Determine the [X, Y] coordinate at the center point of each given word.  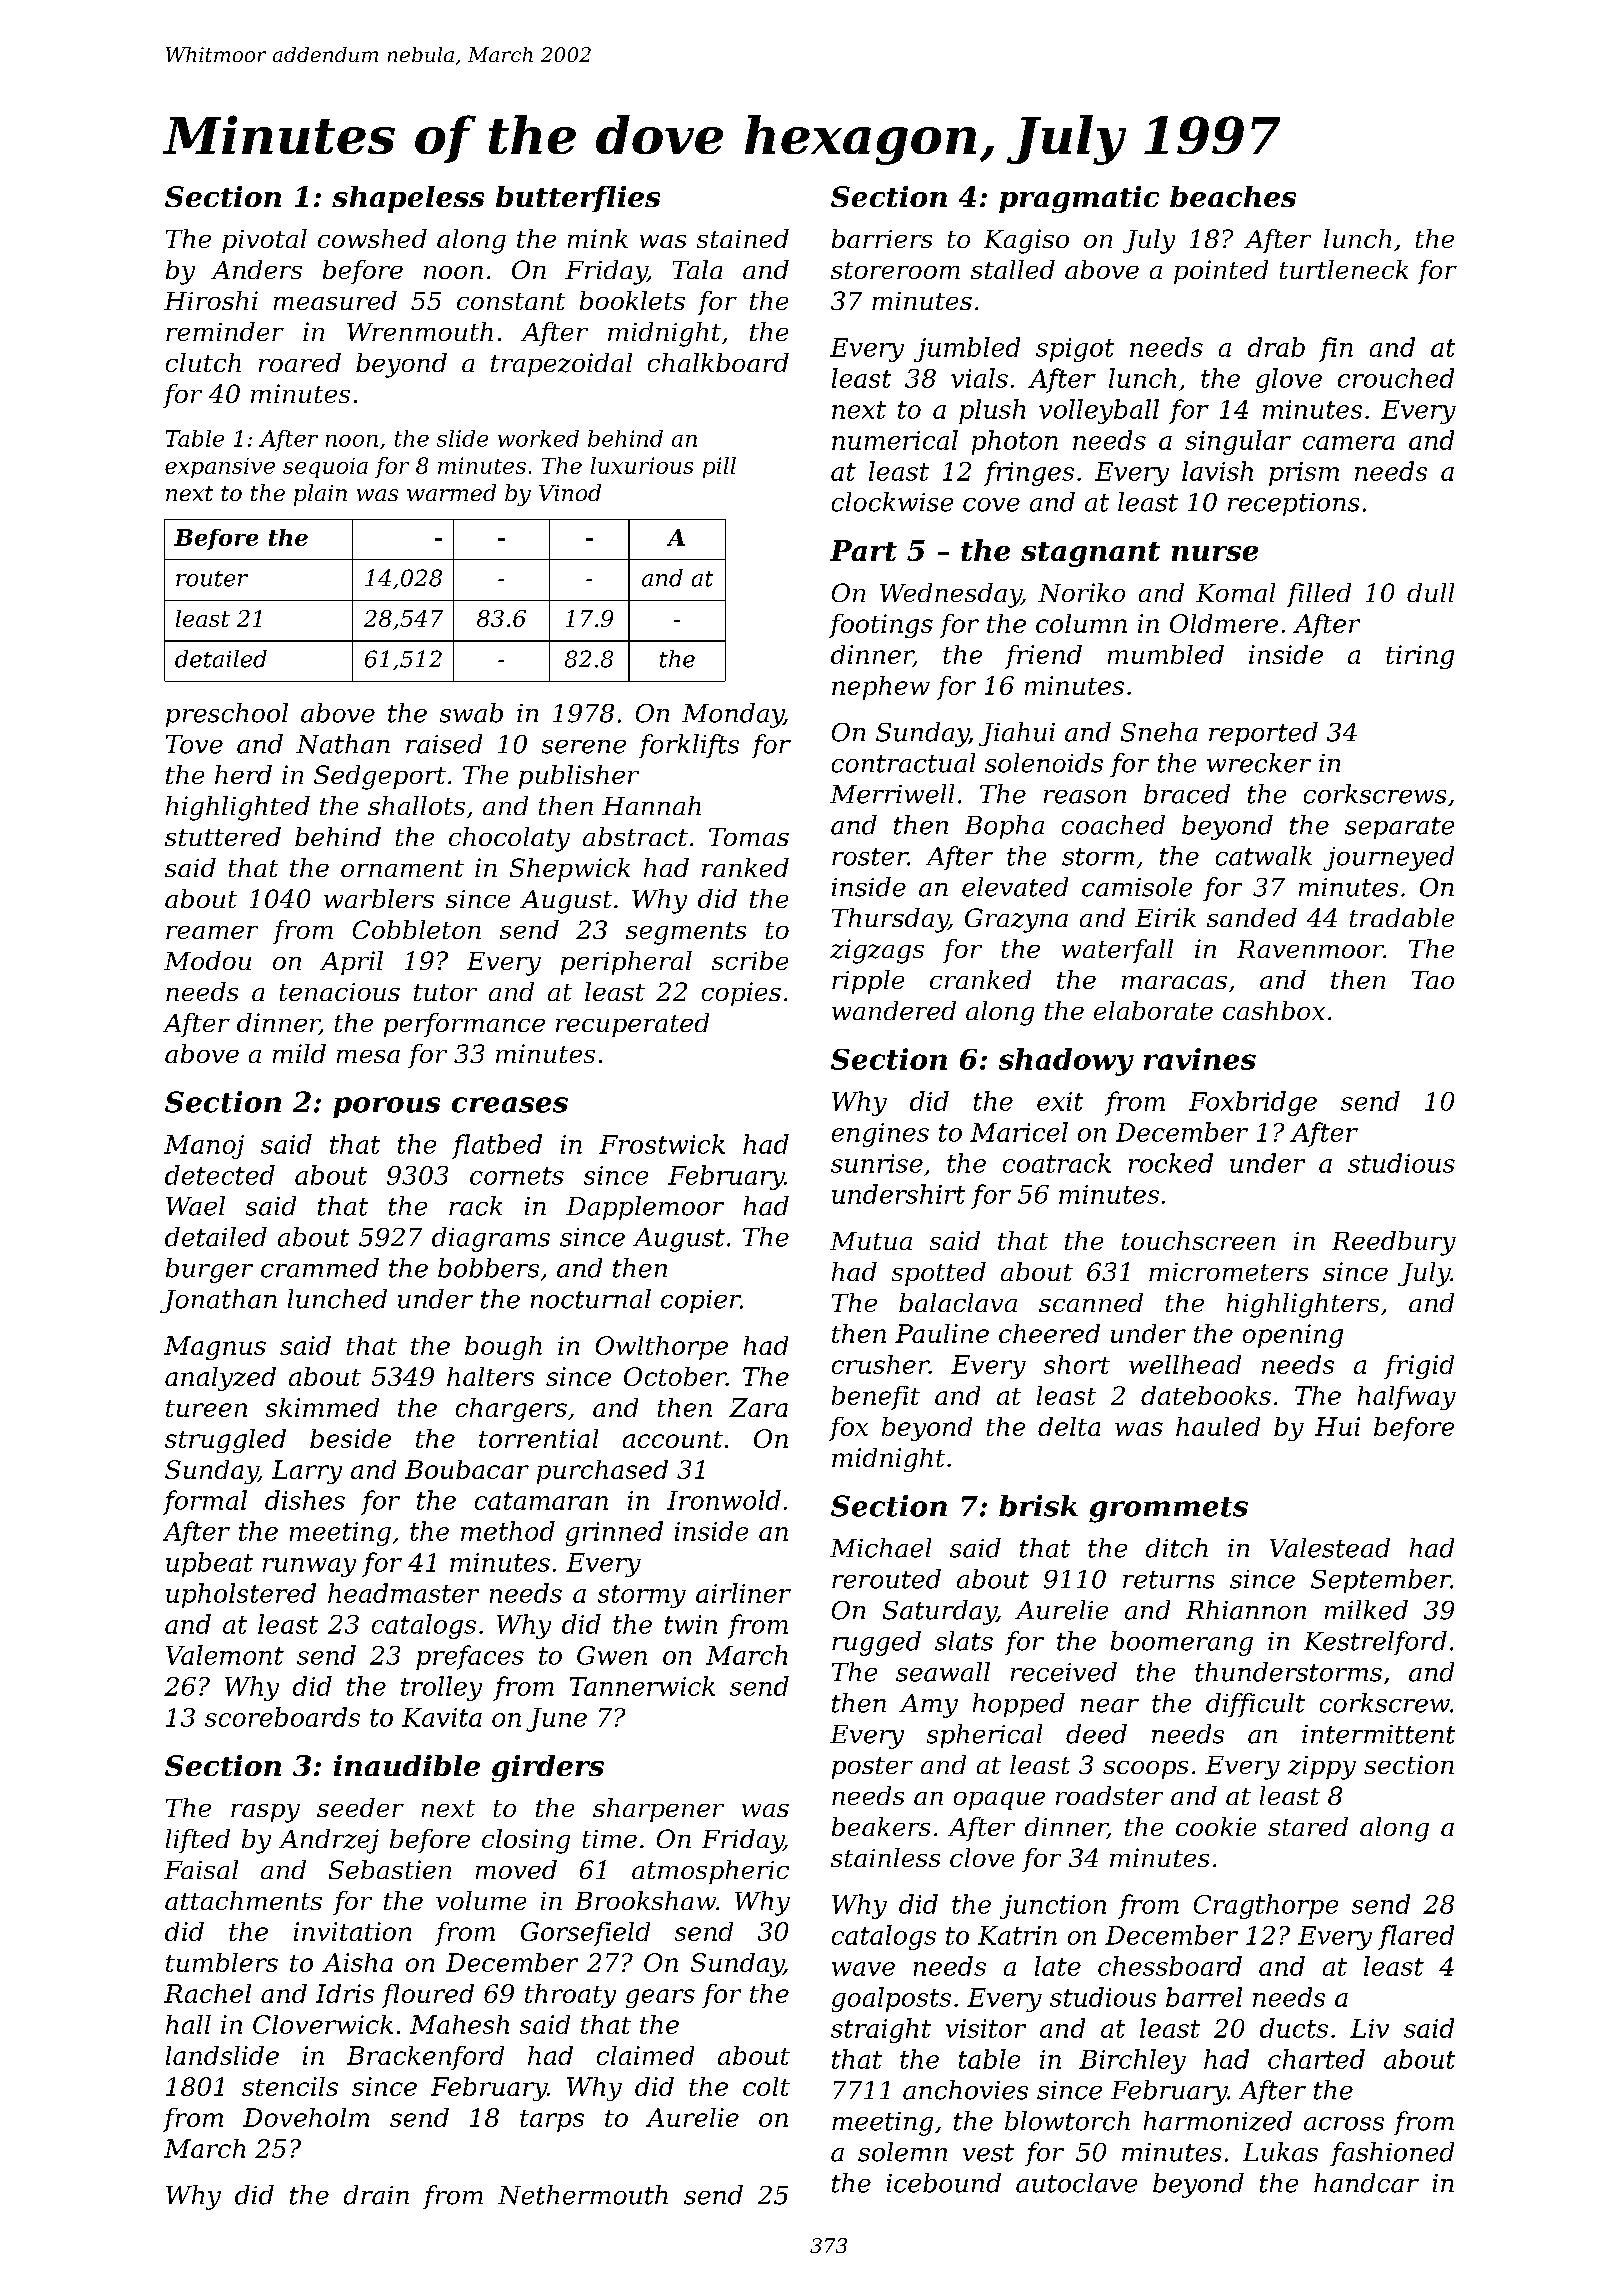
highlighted [238, 808]
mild [299, 1053]
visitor [986, 2028]
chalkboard [718, 362]
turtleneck [1344, 269]
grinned [614, 1533]
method [508, 1531]
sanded [1252, 917]
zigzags [877, 951]
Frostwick [662, 1144]
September [1381, 1581]
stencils [290, 2086]
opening [1293, 1336]
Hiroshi [211, 300]
